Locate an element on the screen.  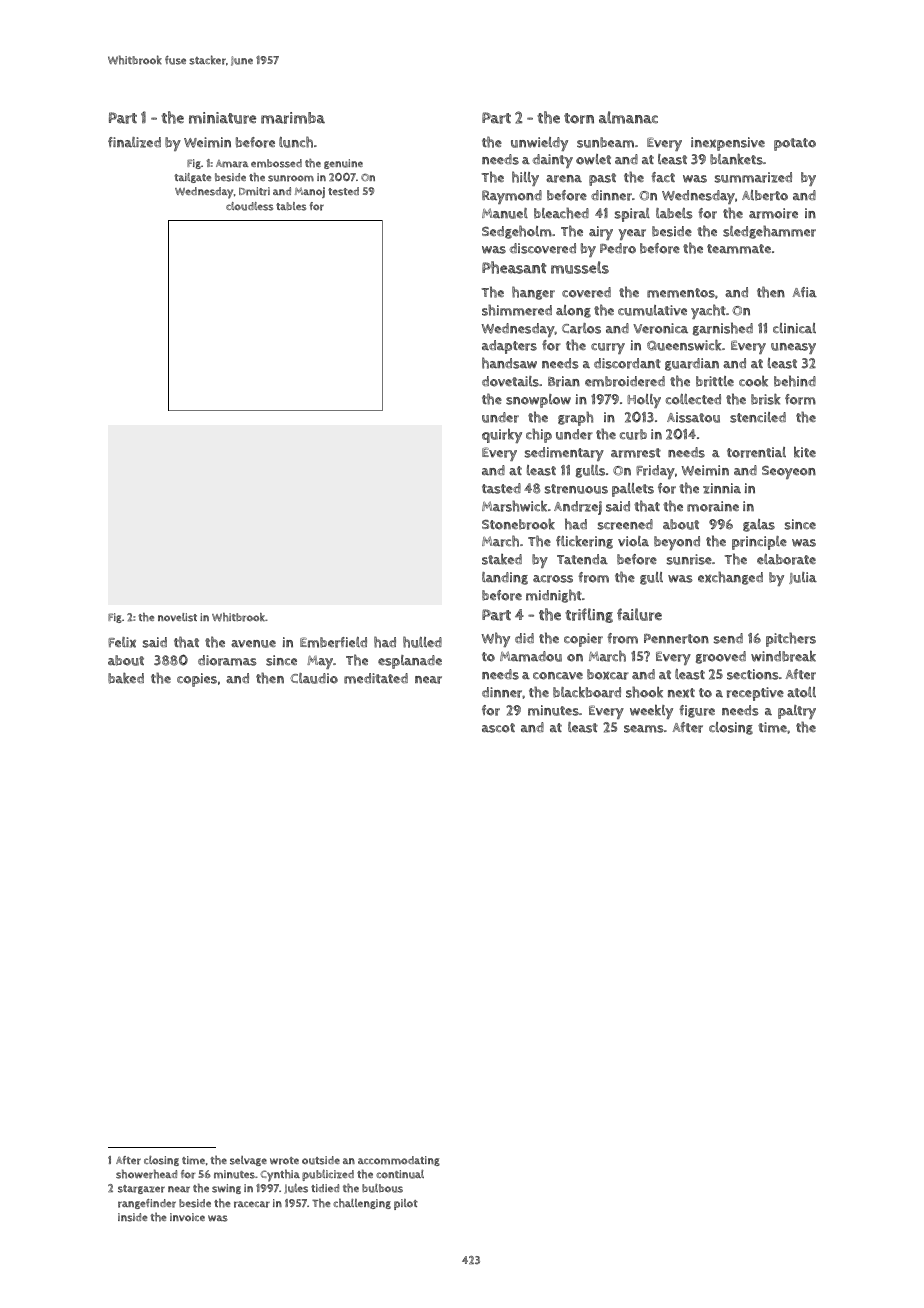
Aissatou is located at coordinates (693, 417).
